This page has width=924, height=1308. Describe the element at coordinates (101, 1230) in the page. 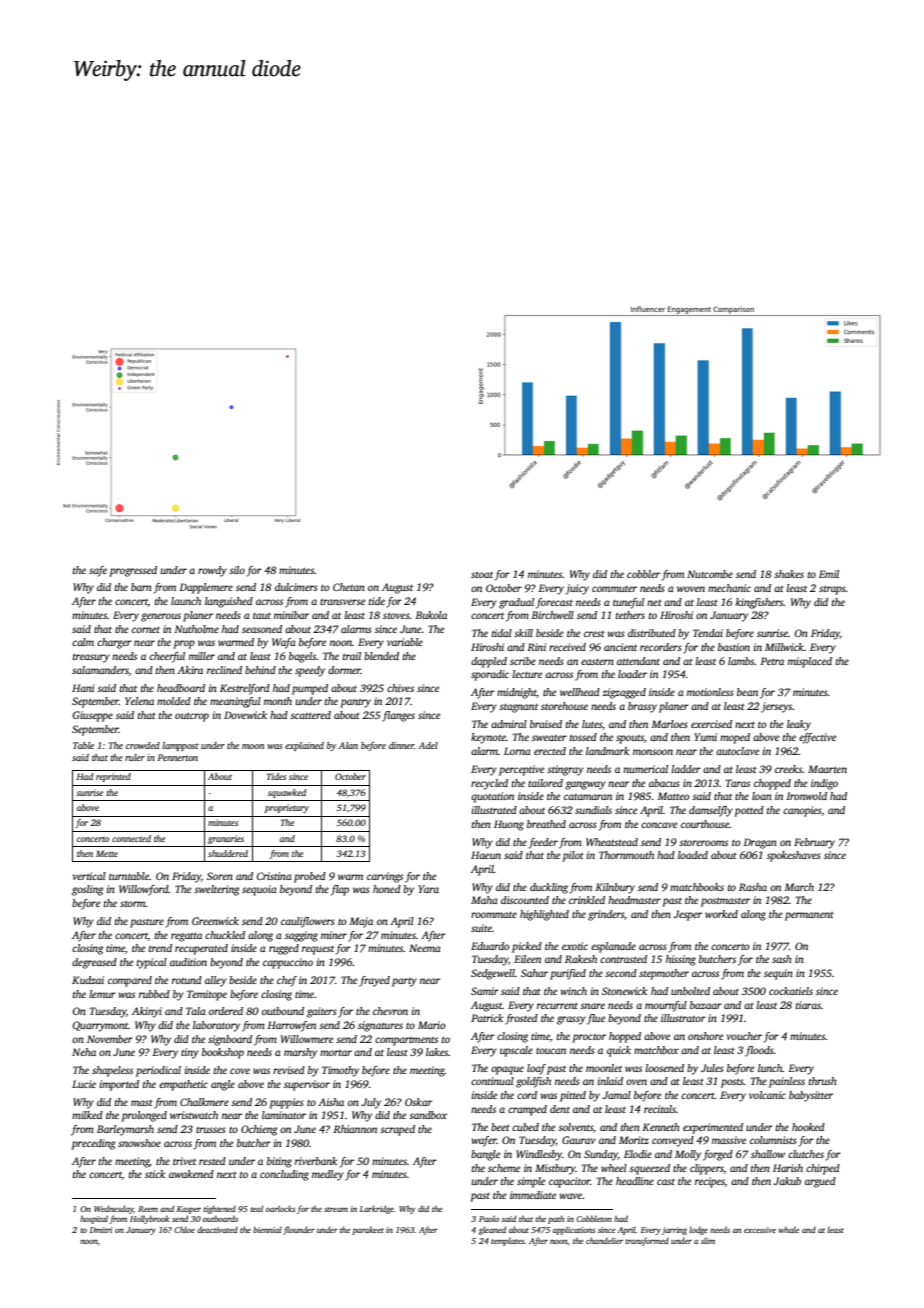

I see `Dmitri` at that location.
